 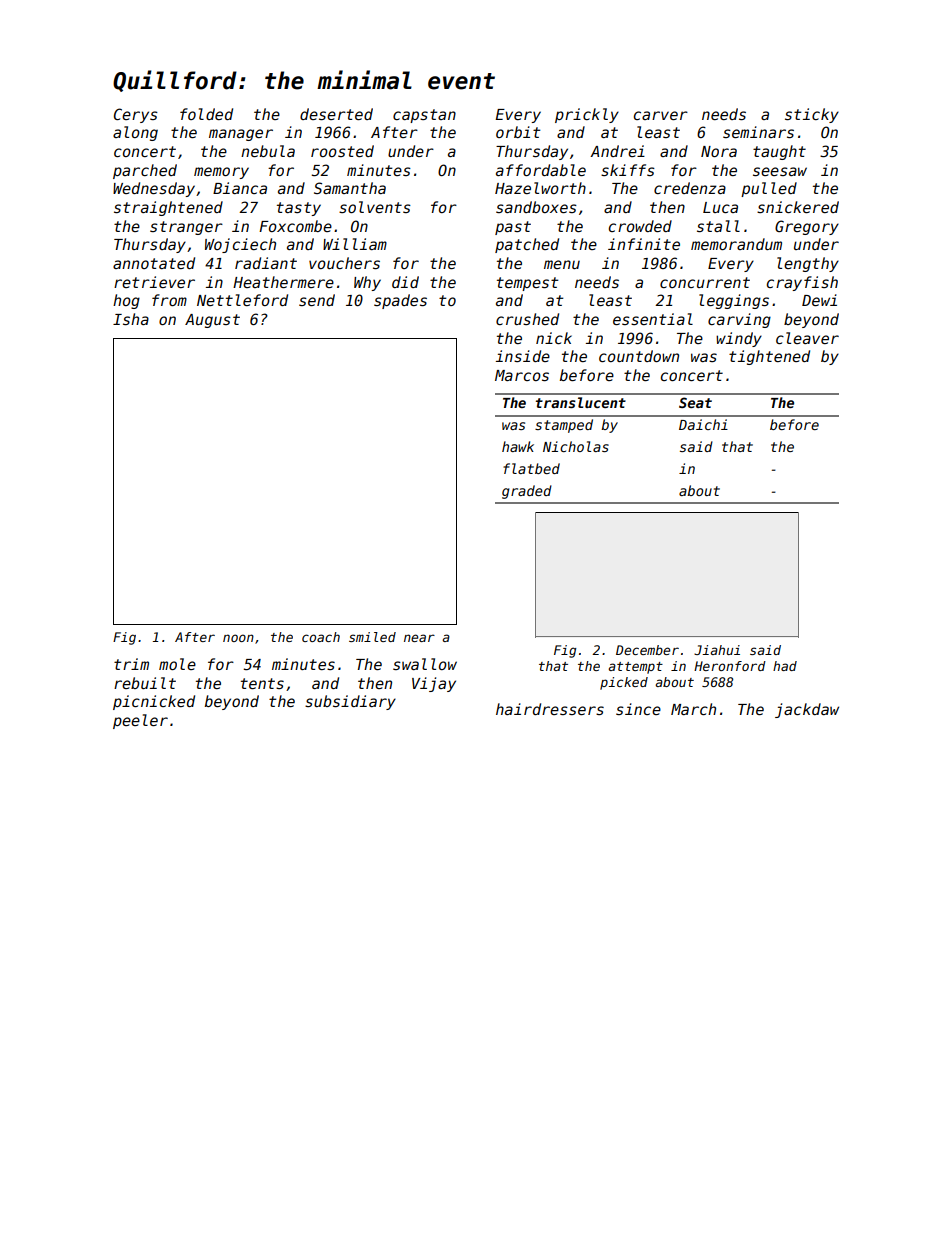 What do you see at coordinates (812, 115) in the page?
I see `sticky` at bounding box center [812, 115].
